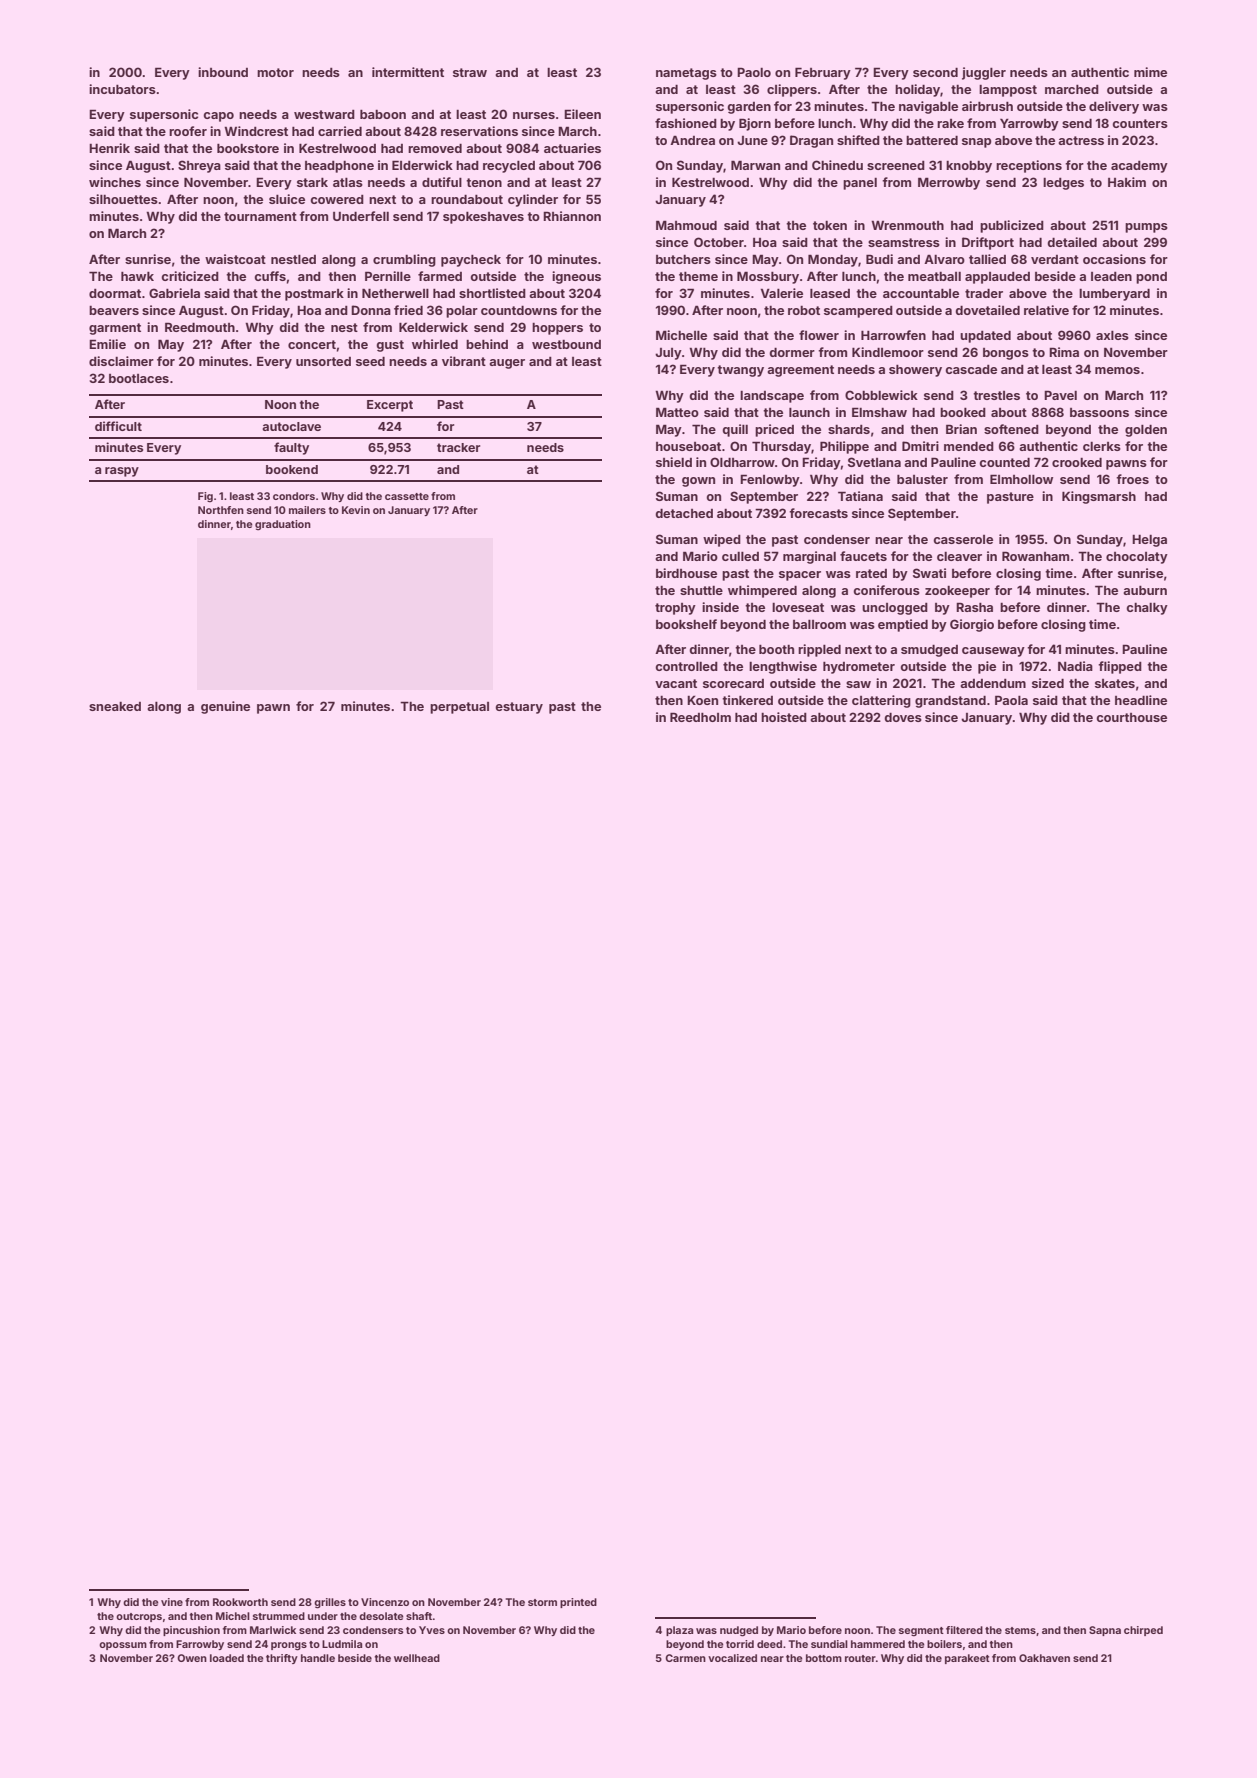  What do you see at coordinates (356, 510) in the screenshot?
I see `Kevin` at bounding box center [356, 510].
